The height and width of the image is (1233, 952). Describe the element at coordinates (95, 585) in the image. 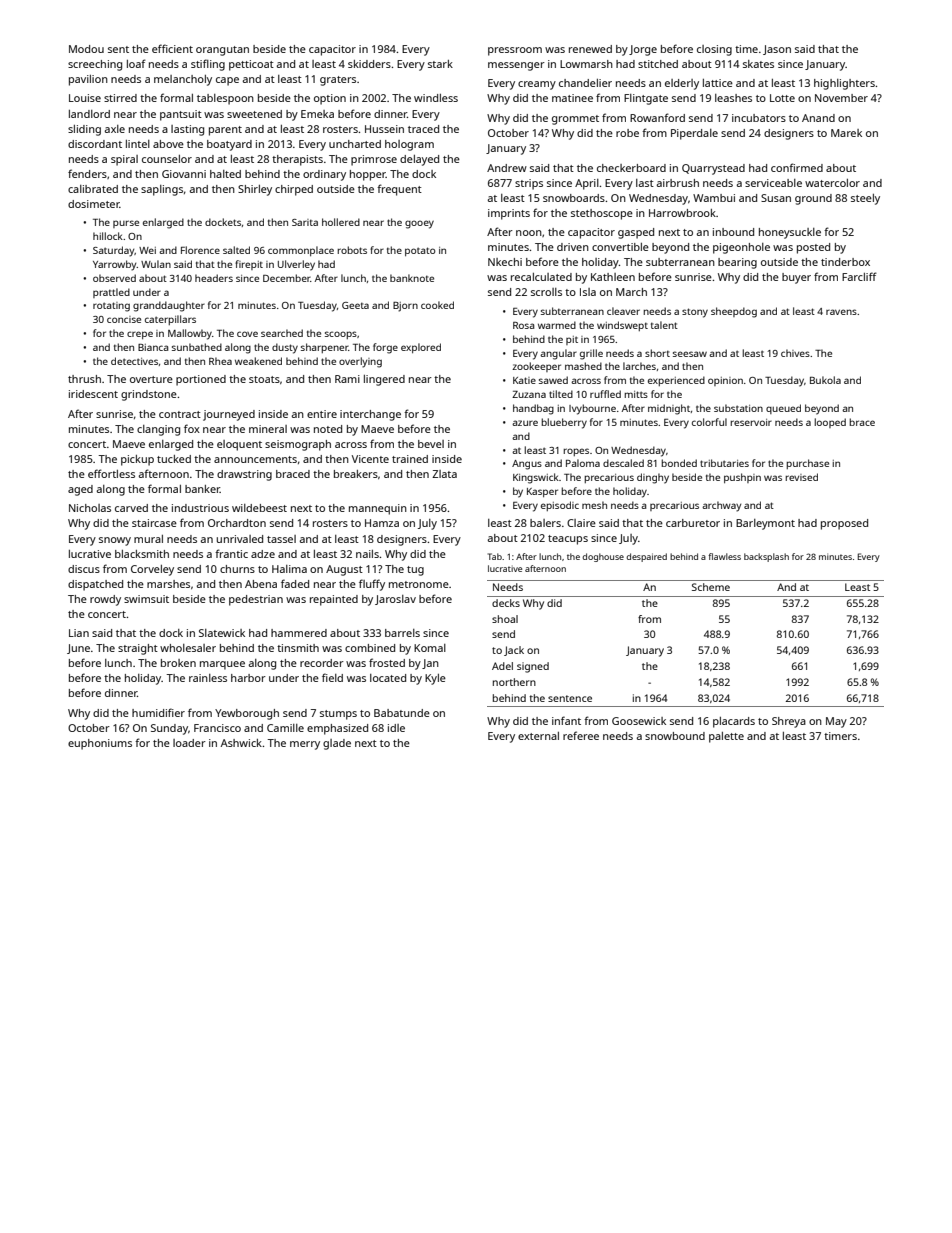

I see `dispatched` at that location.
